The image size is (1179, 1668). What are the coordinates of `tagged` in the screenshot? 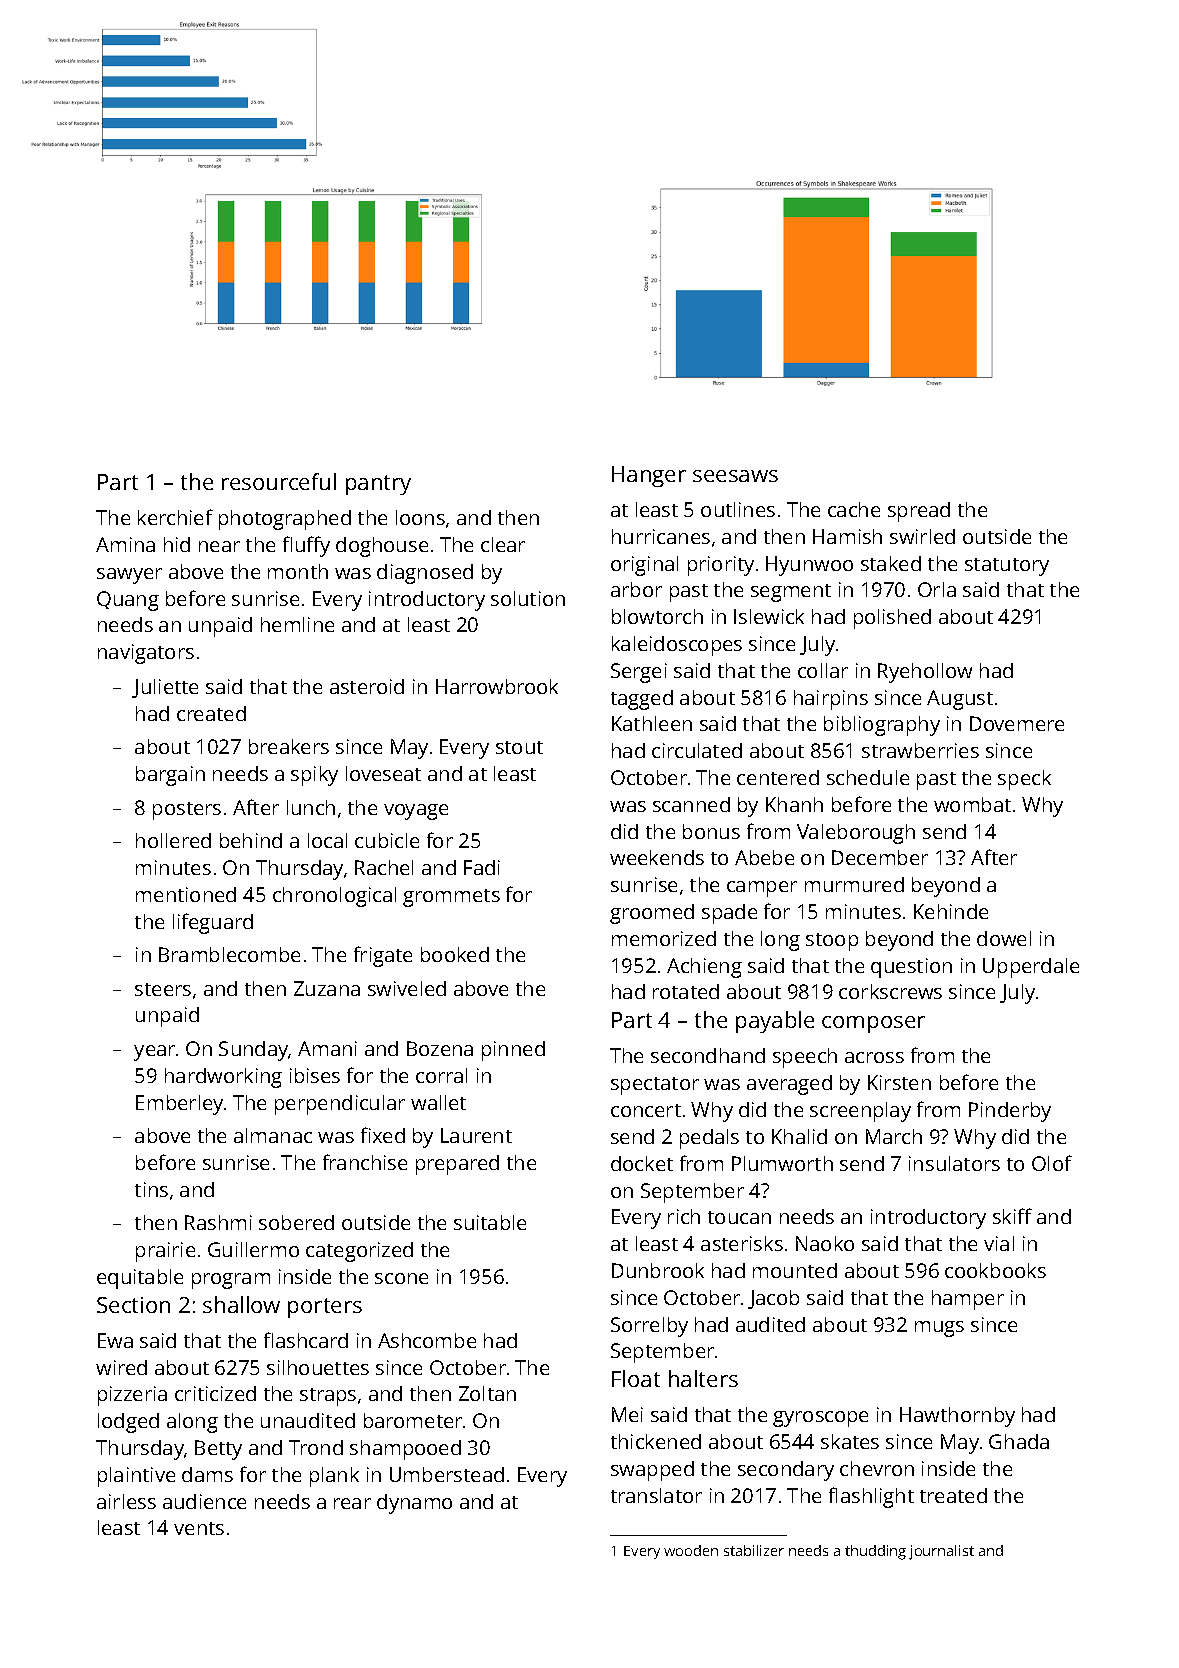 It's located at (642, 700).
